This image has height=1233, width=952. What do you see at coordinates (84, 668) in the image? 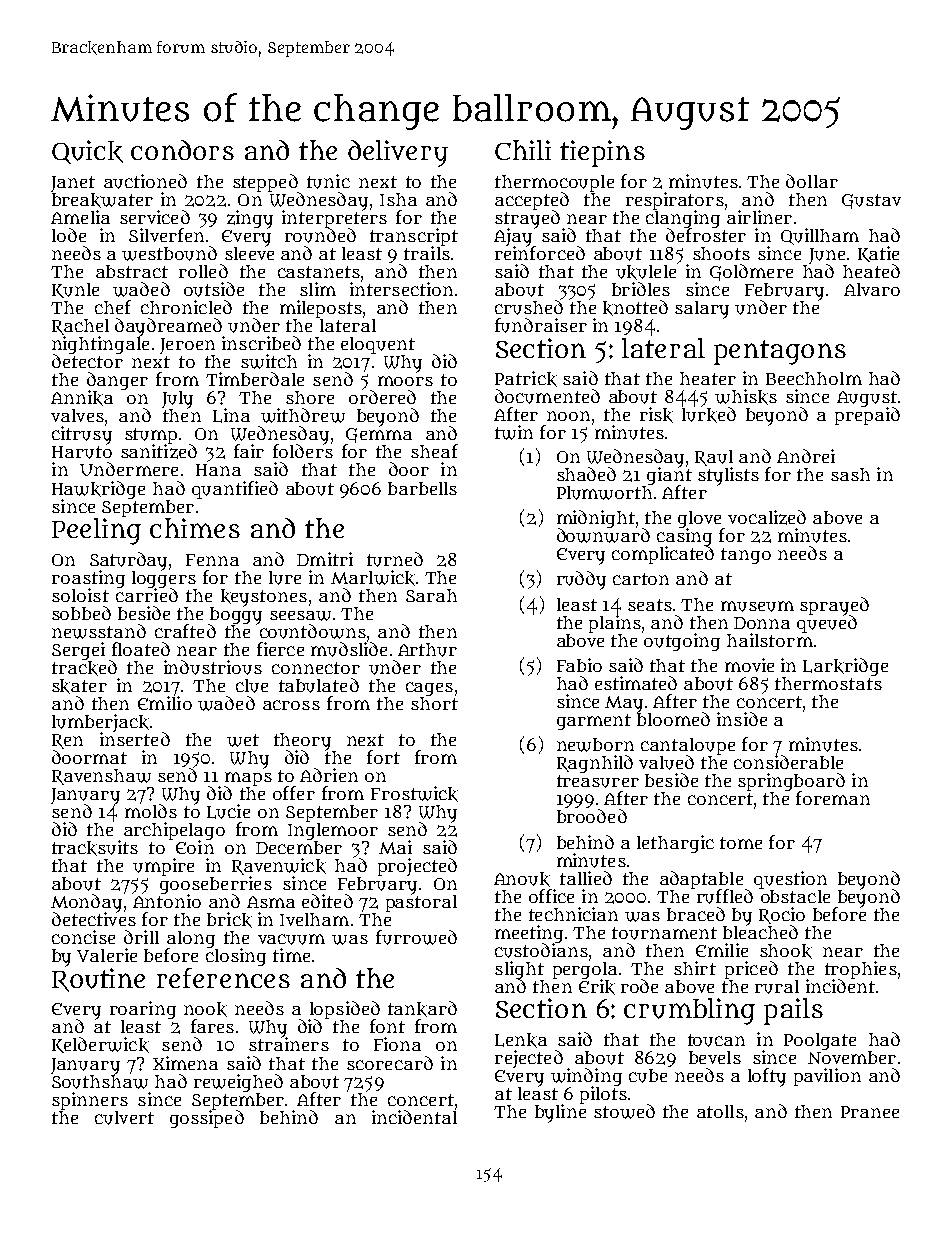
I see `tracked` at bounding box center [84, 668].
